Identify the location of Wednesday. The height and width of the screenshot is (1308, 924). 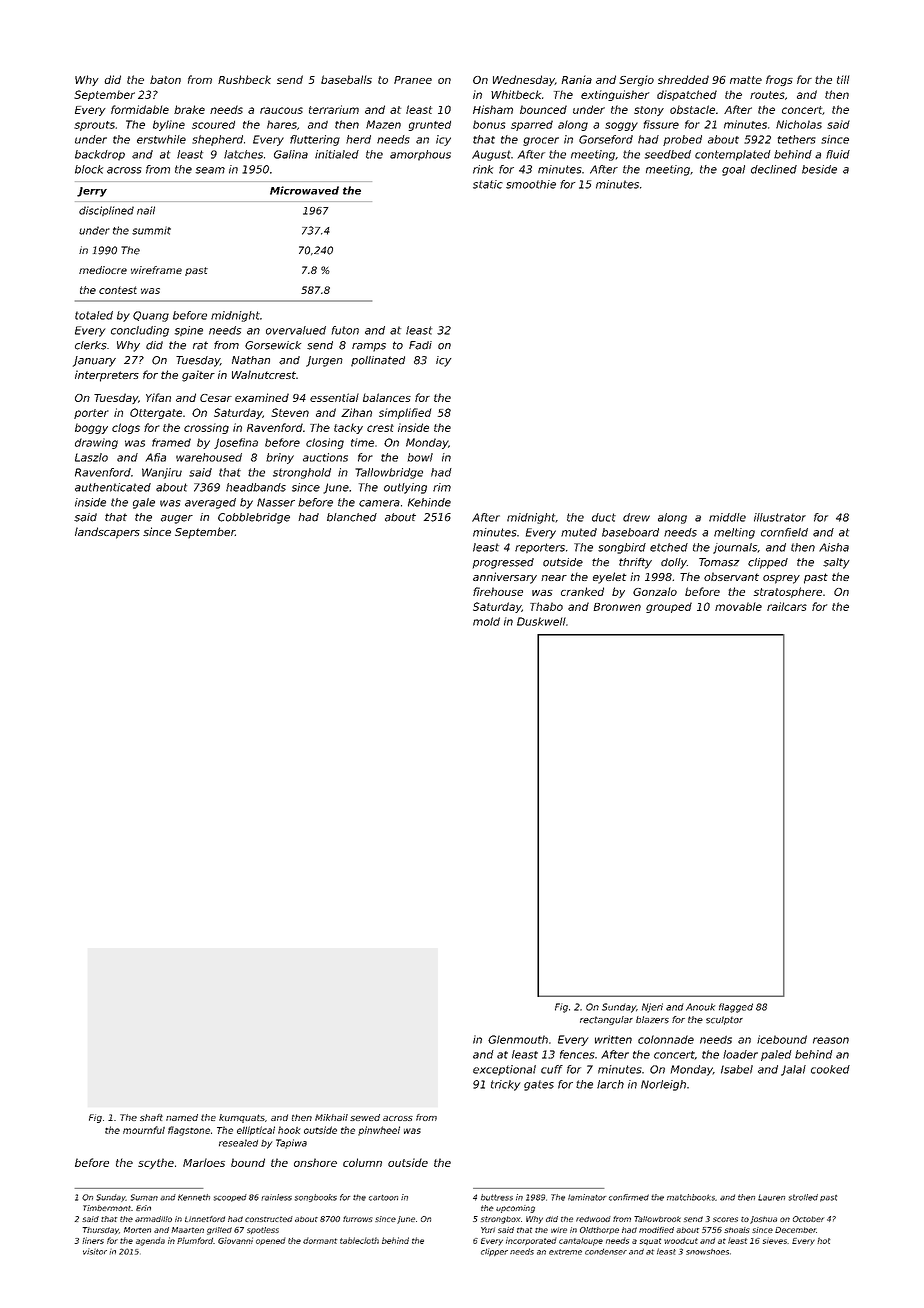
(524, 80).
